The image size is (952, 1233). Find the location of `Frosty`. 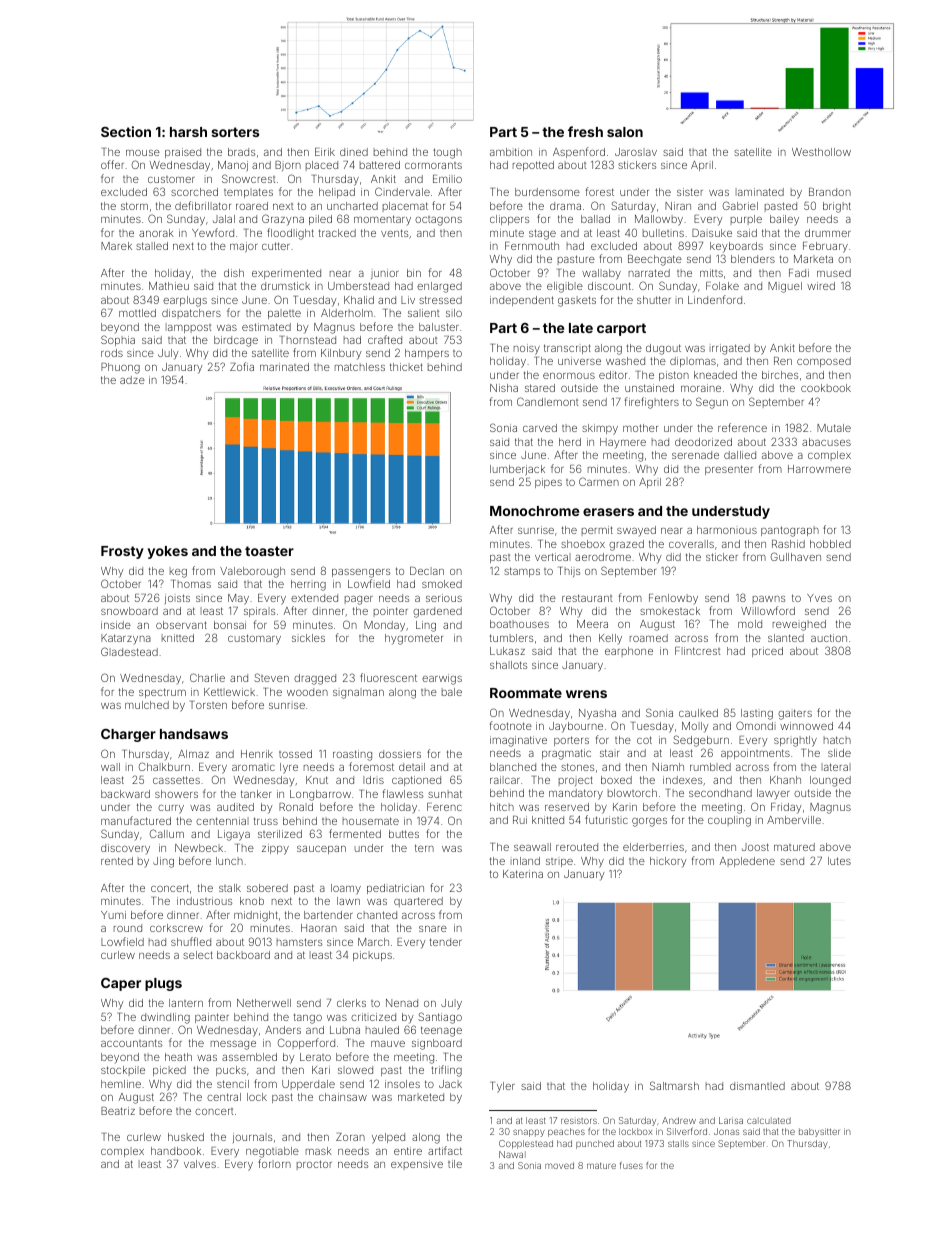

Frosty is located at coordinates (122, 552).
